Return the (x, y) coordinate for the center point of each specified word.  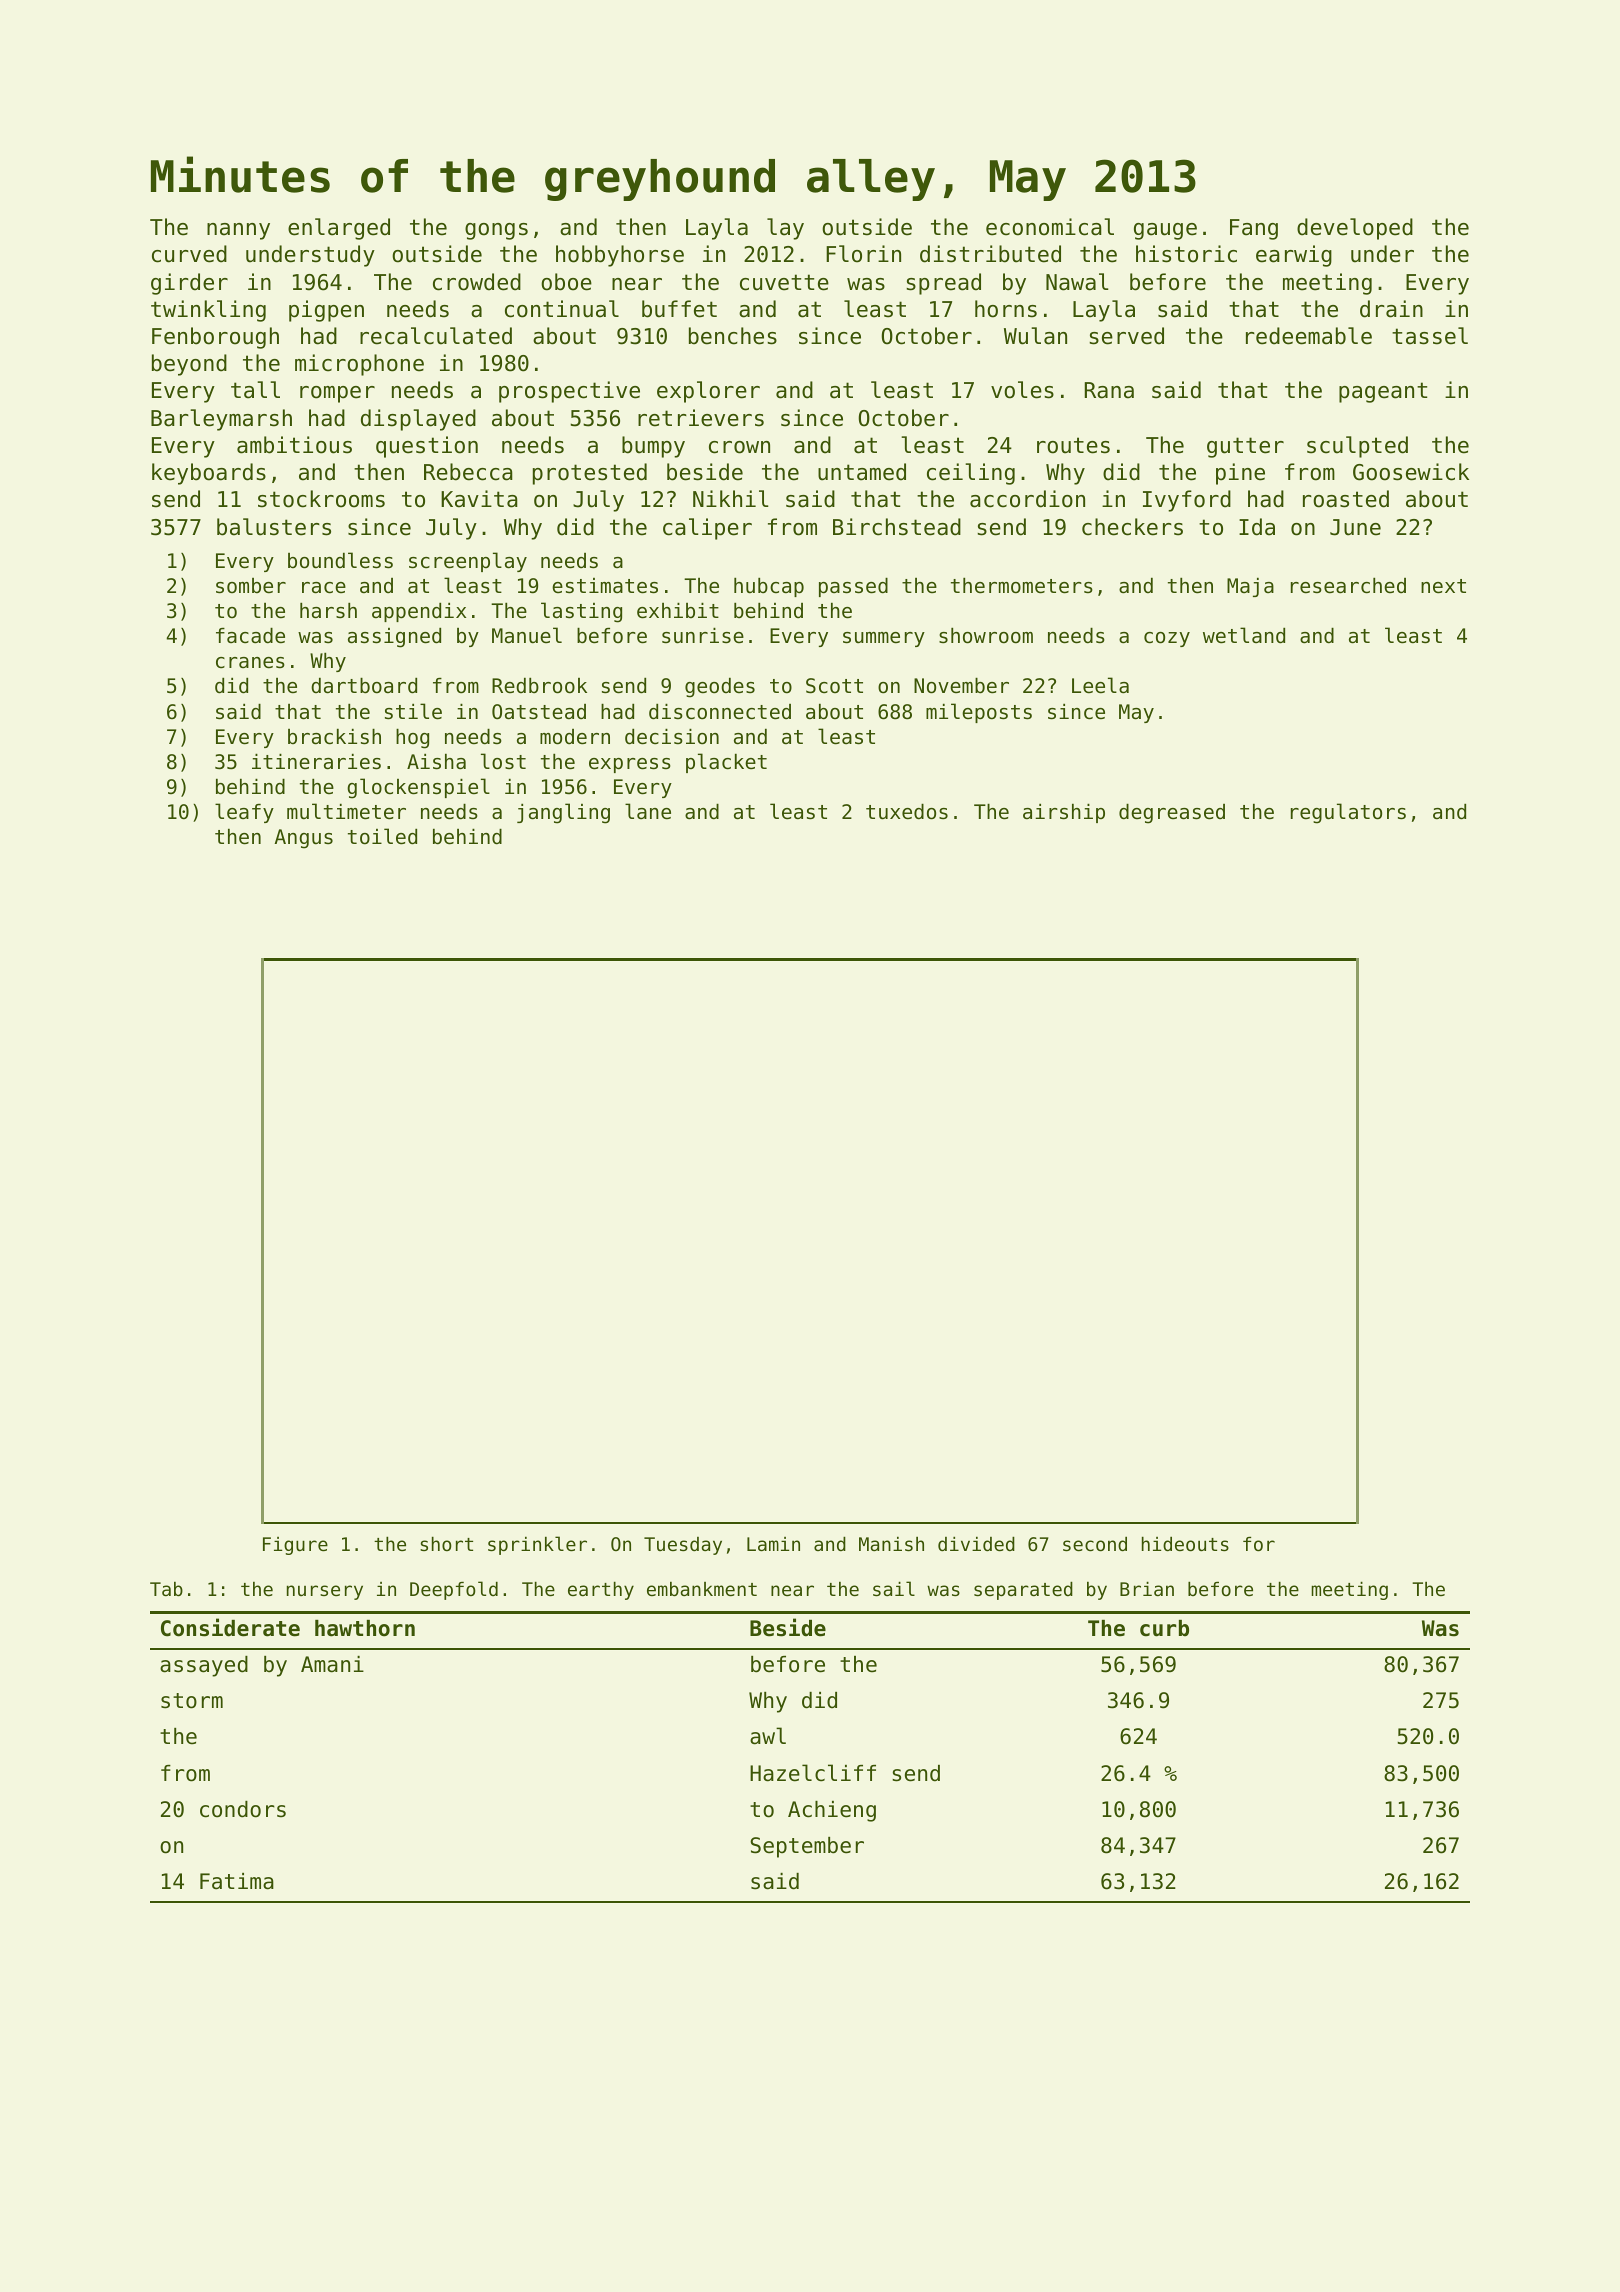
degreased (1172, 814)
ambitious (294, 445)
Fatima (237, 1881)
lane (648, 811)
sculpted (1357, 447)
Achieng (832, 1811)
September (807, 1847)
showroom (986, 636)
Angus (304, 839)
